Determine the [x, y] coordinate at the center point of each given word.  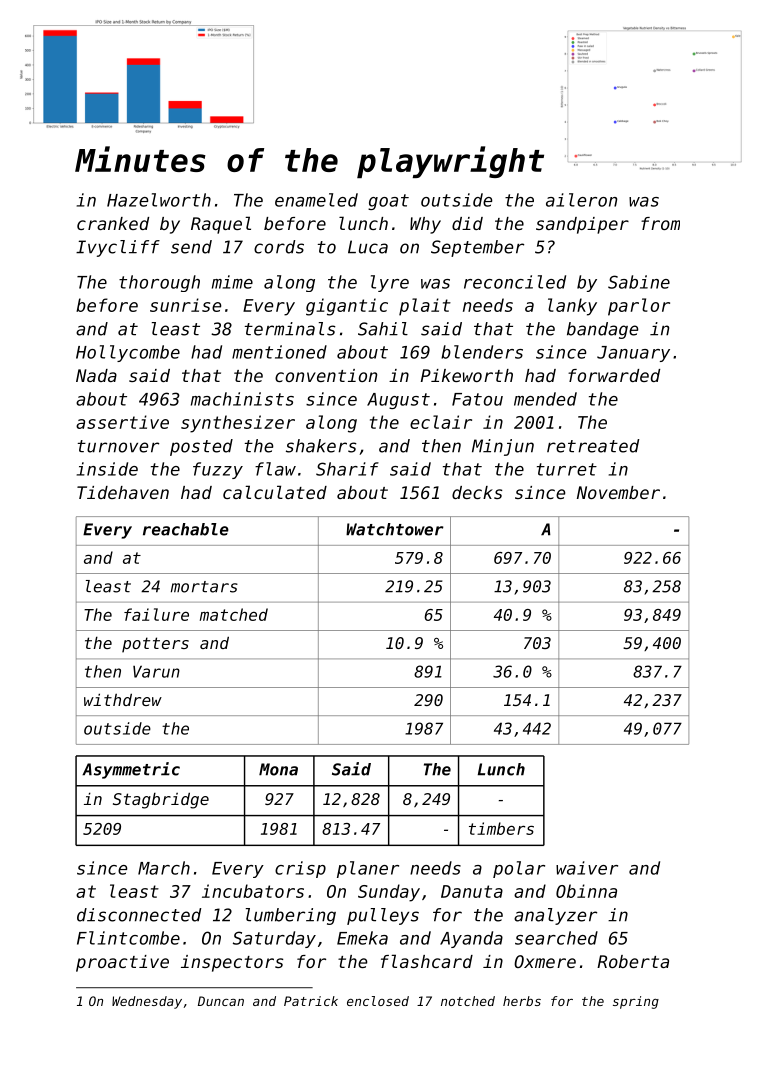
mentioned [279, 352]
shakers [321, 446]
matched [234, 614]
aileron [581, 200]
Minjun [503, 447]
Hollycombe [128, 353]
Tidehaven [123, 492]
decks [477, 492]
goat [388, 202]
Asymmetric [131, 770]
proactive [122, 963]
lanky [572, 307]
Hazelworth [159, 200]
